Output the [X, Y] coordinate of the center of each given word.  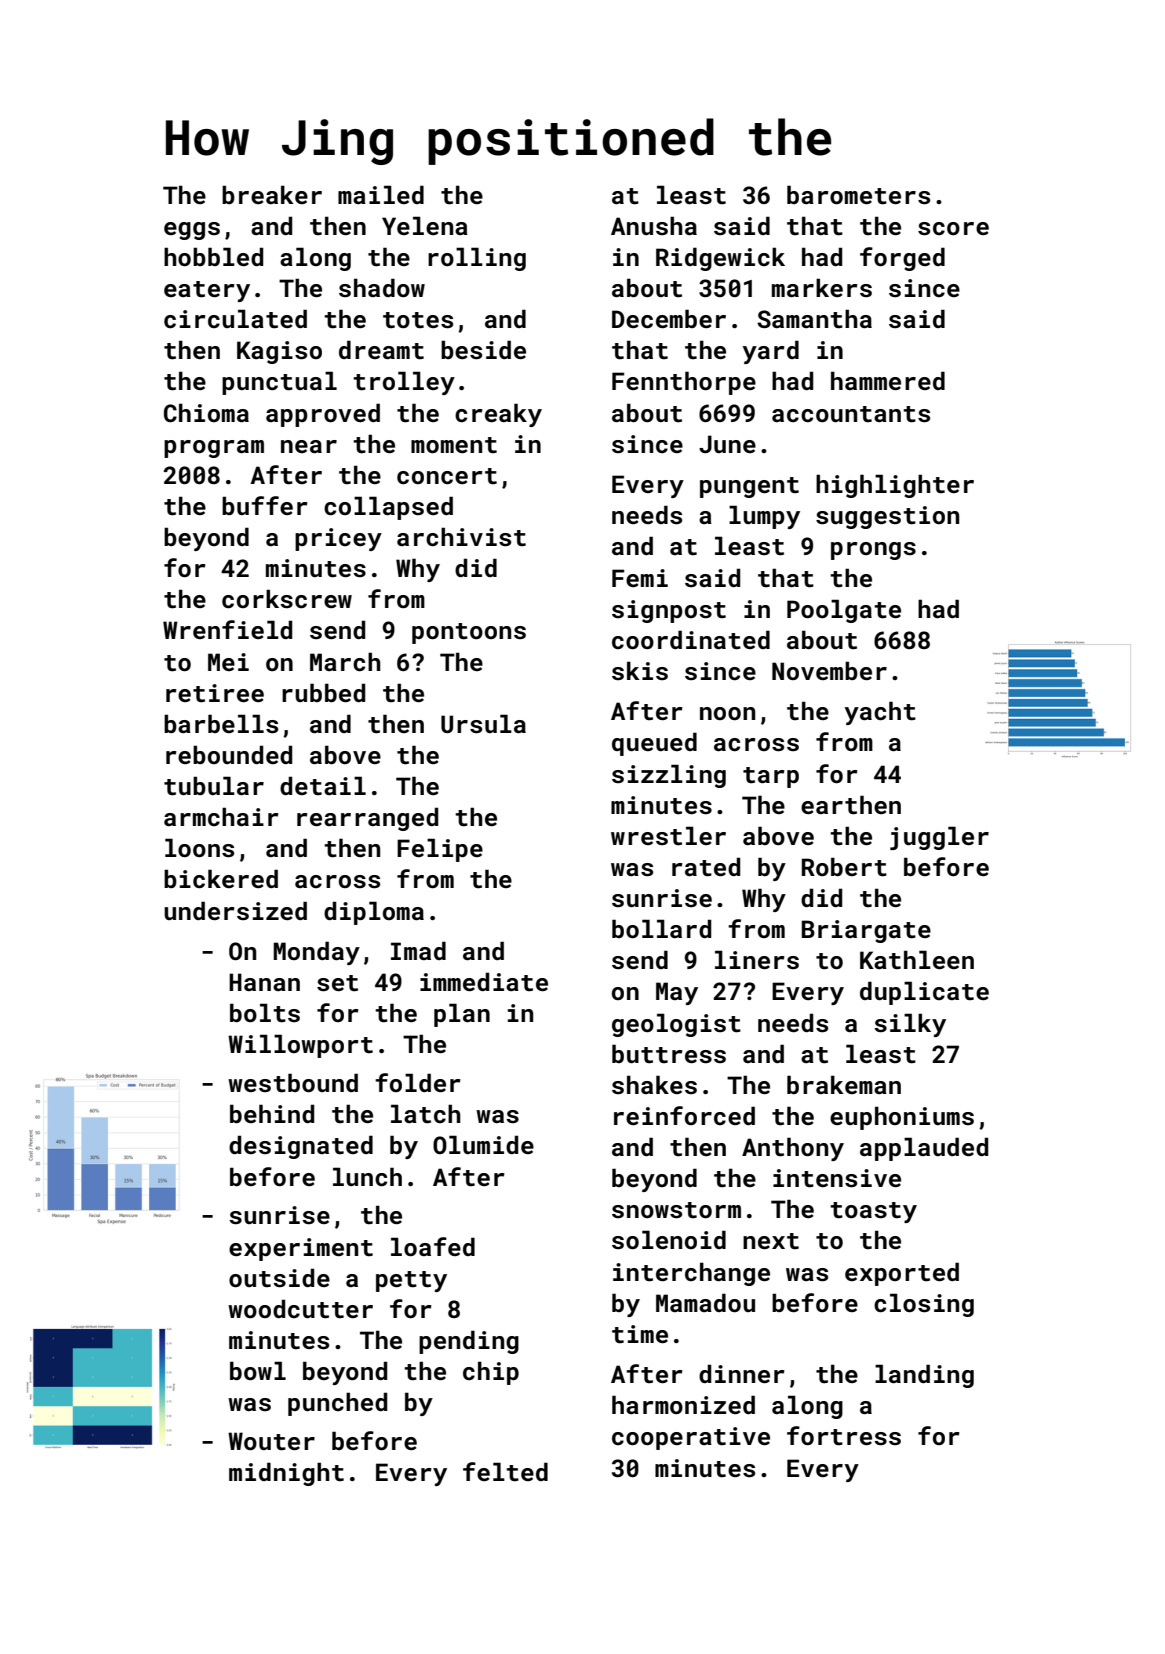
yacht [880, 713]
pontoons [469, 633]
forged [902, 259]
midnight [286, 1474]
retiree [215, 693]
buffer [265, 505]
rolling [477, 259]
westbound [293, 1083]
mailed [381, 194]
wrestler [668, 836]
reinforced [684, 1115]
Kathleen [917, 960]
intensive [837, 1178]
